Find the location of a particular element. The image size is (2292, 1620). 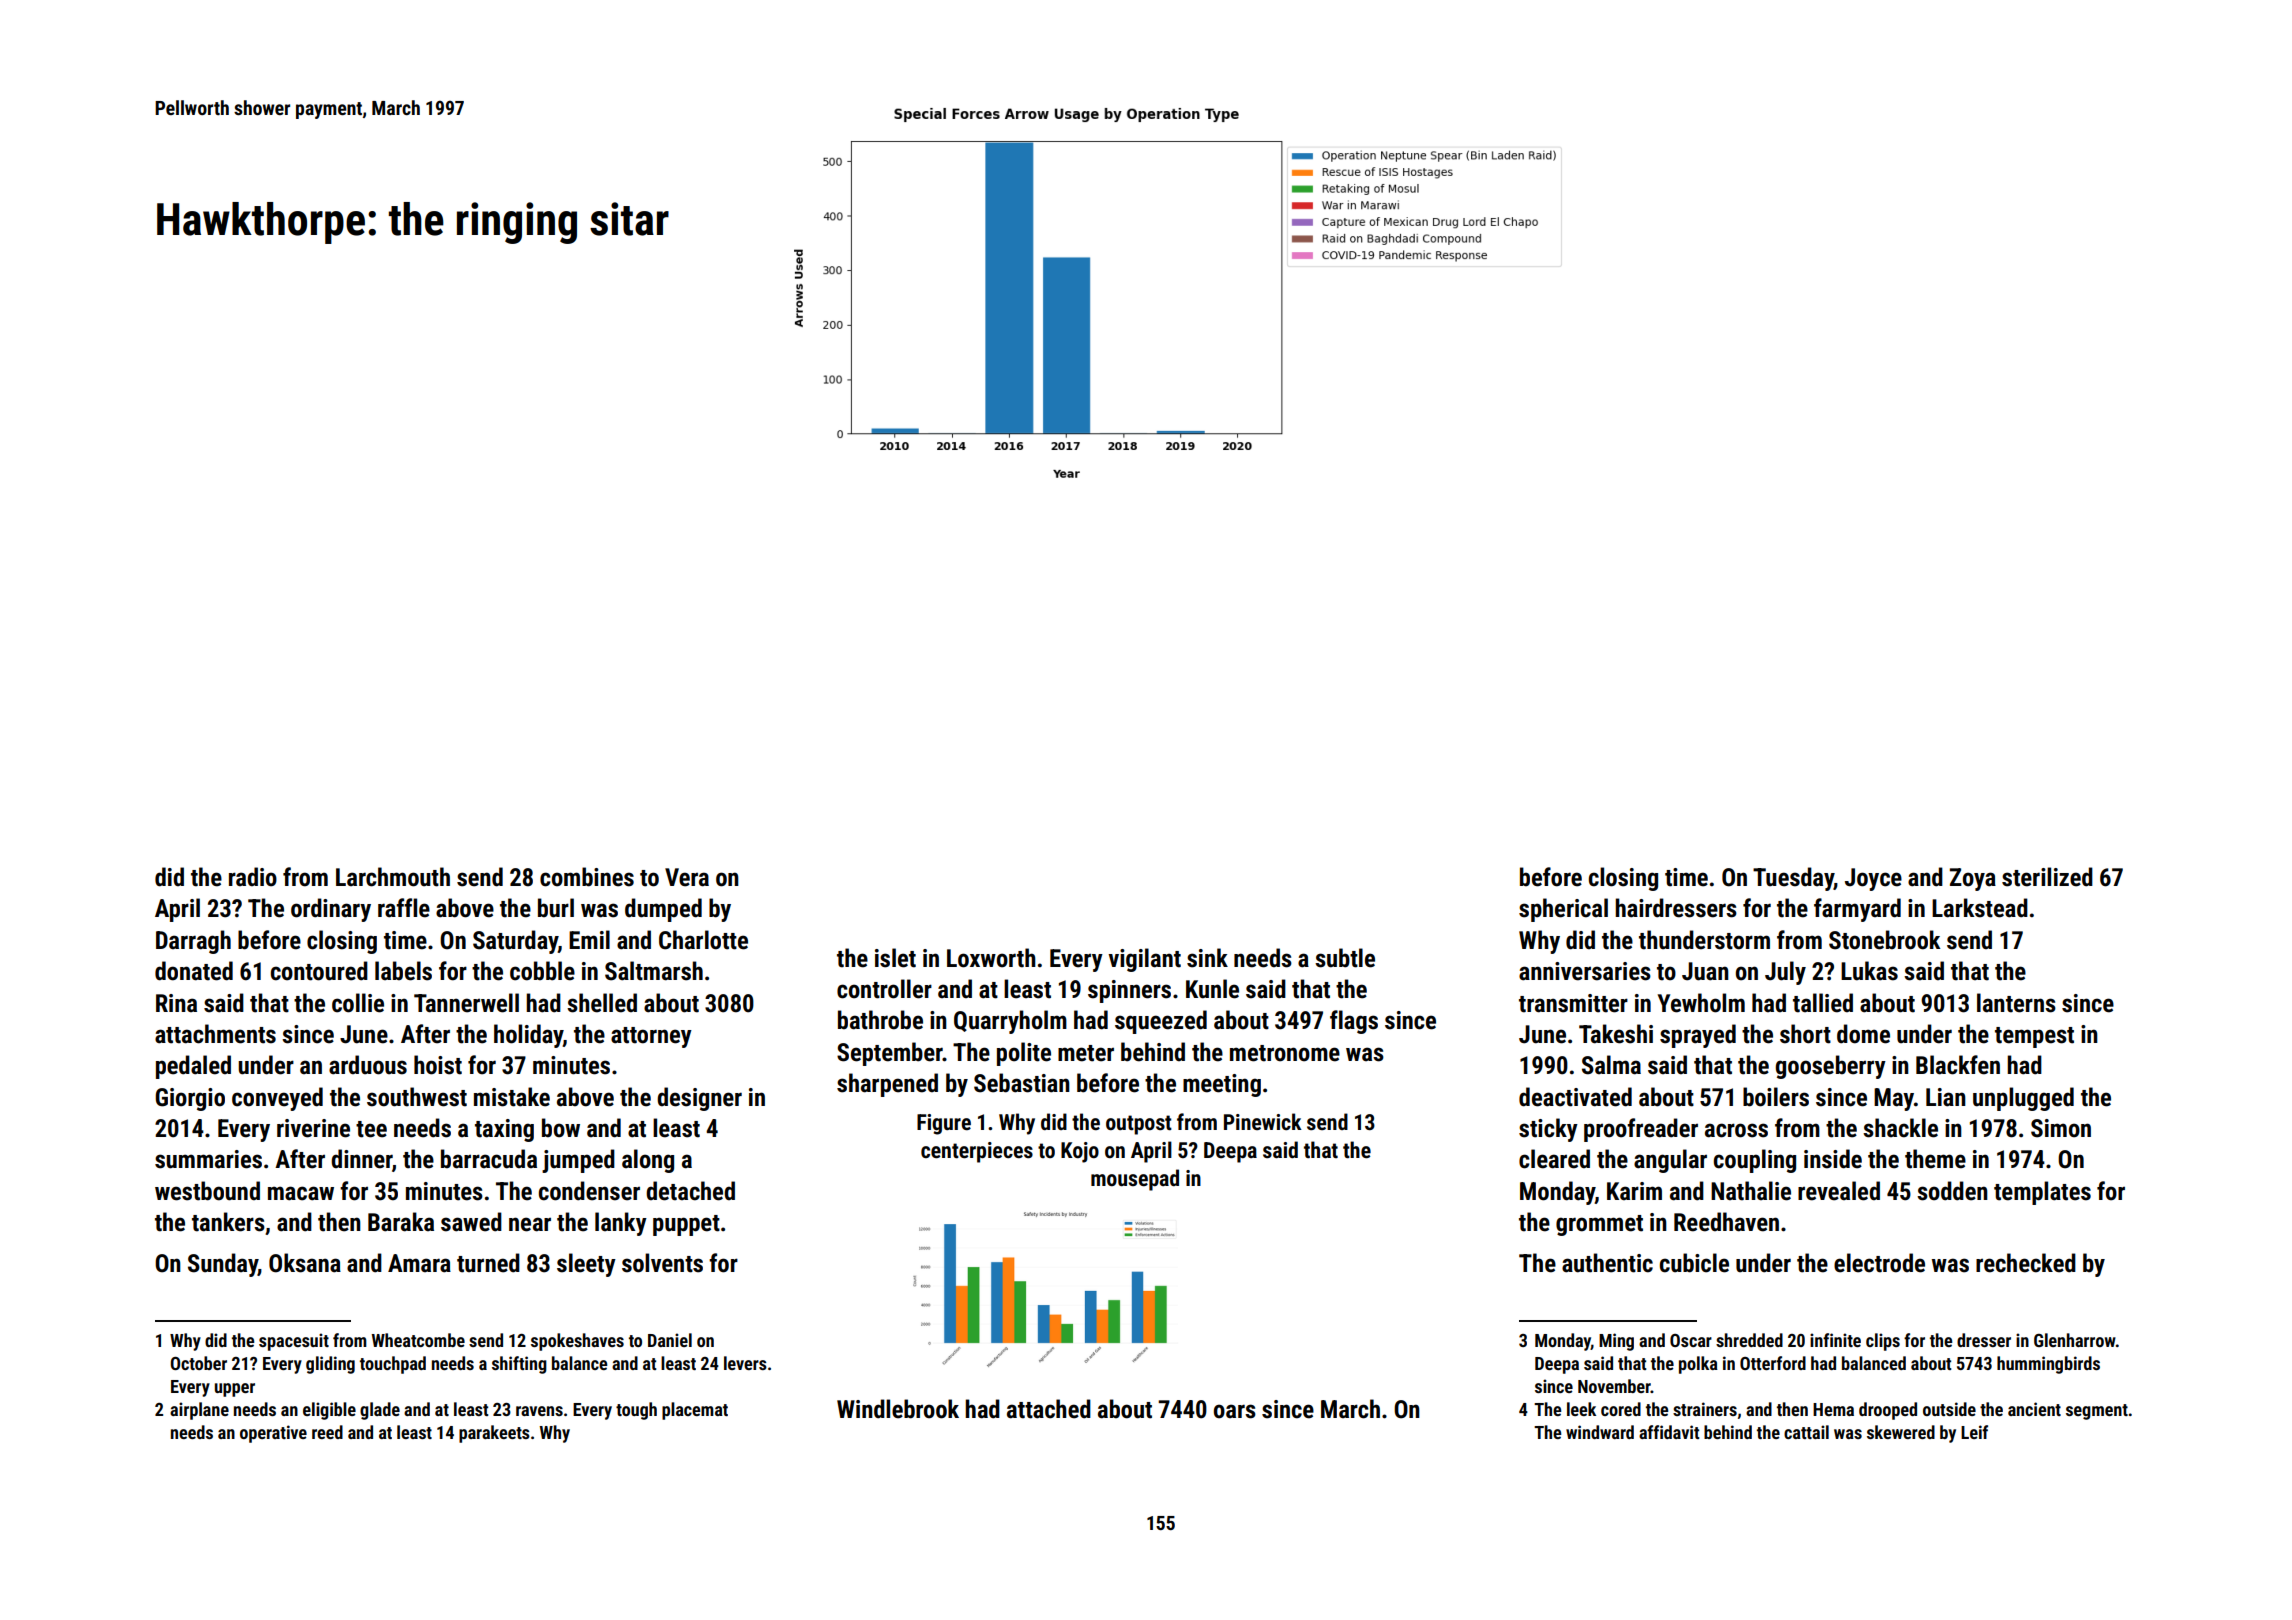

raffle is located at coordinates (404, 908).
